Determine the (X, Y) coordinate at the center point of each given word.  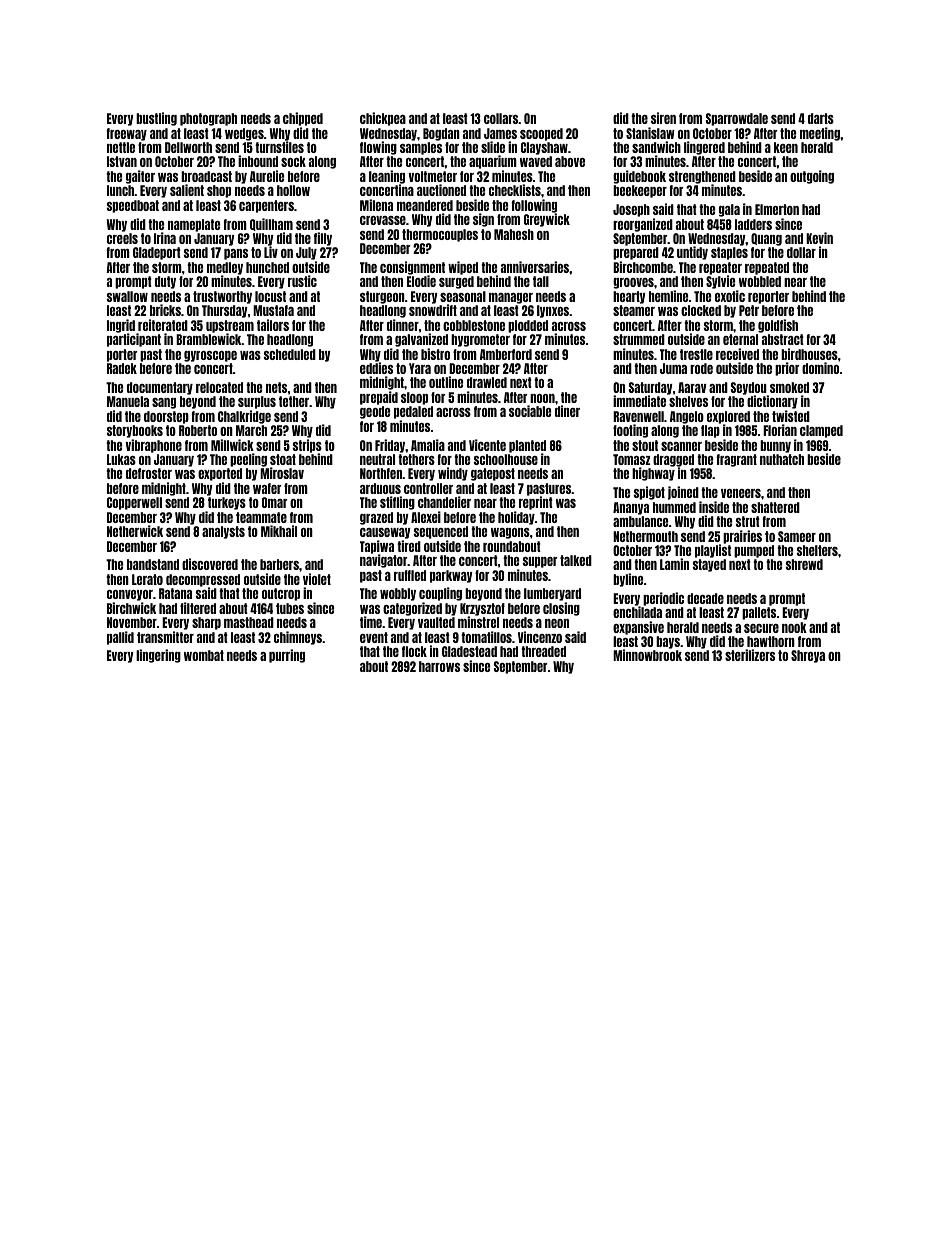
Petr (749, 310)
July (306, 253)
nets (276, 387)
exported (220, 474)
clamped (821, 431)
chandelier (444, 502)
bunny (775, 446)
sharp (206, 623)
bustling (156, 119)
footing (630, 431)
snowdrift (433, 310)
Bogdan (441, 134)
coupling (440, 594)
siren (663, 118)
